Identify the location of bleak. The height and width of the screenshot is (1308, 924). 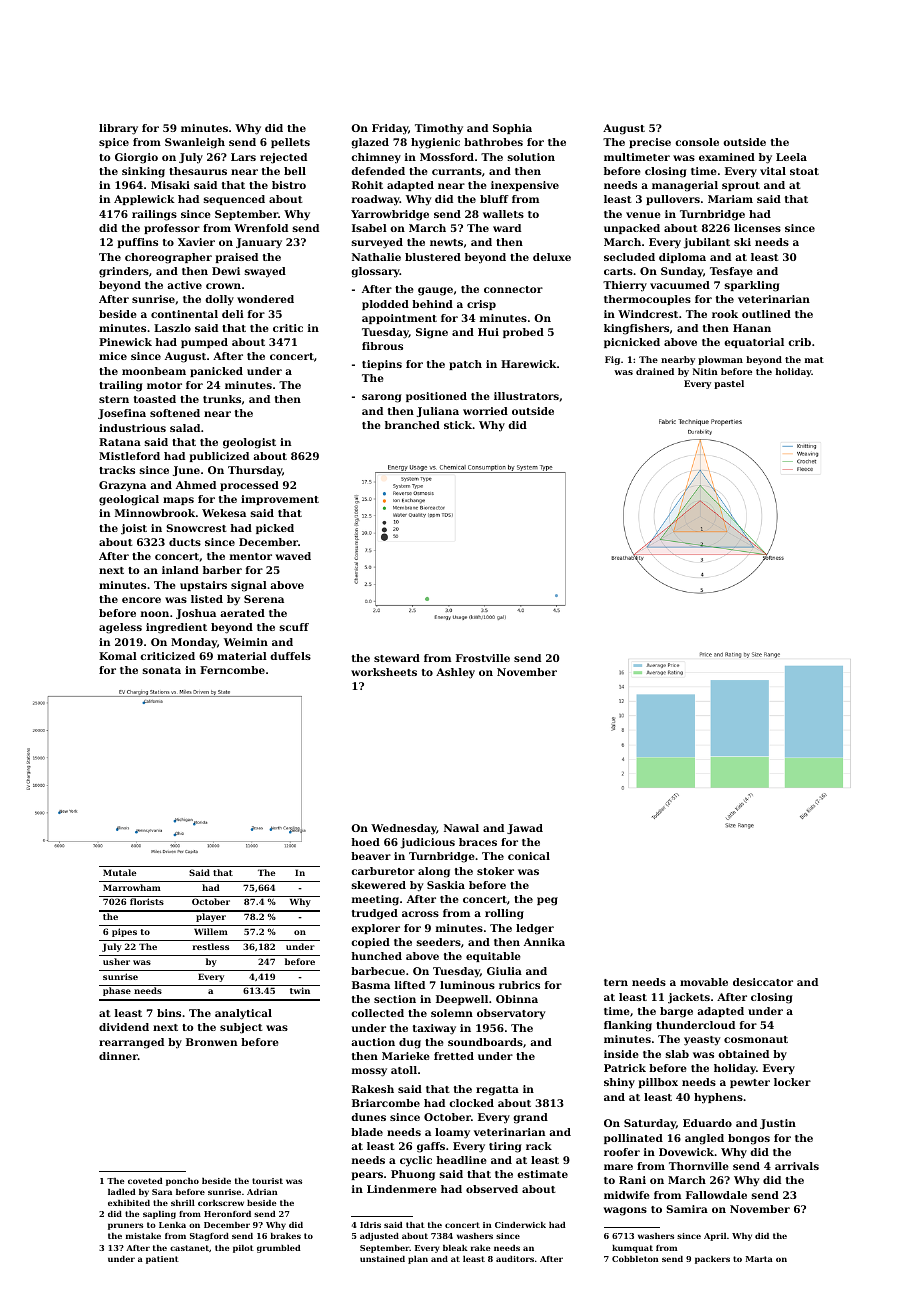
(455, 1248).
